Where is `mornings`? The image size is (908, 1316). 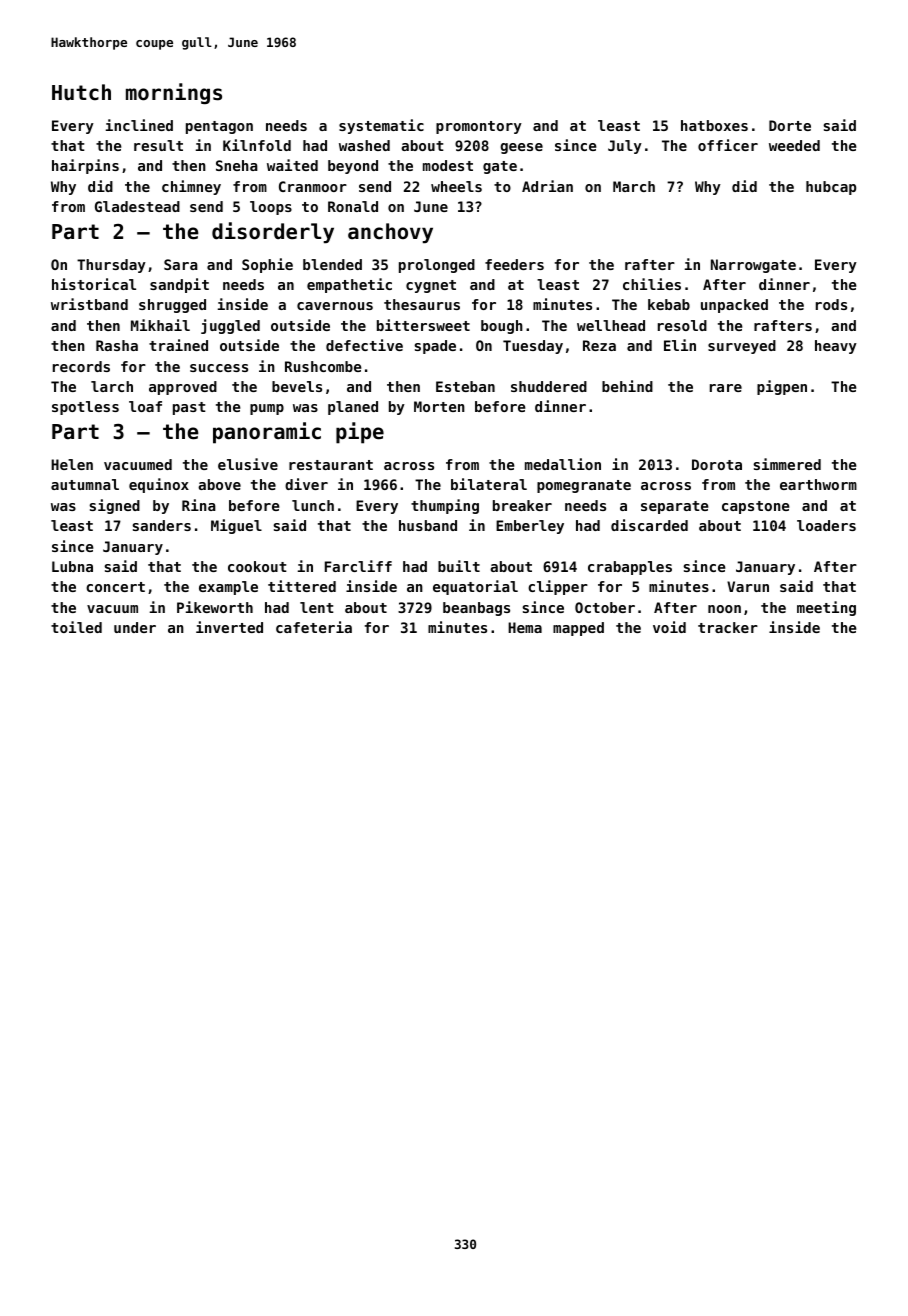
mornings is located at coordinates (174, 93).
